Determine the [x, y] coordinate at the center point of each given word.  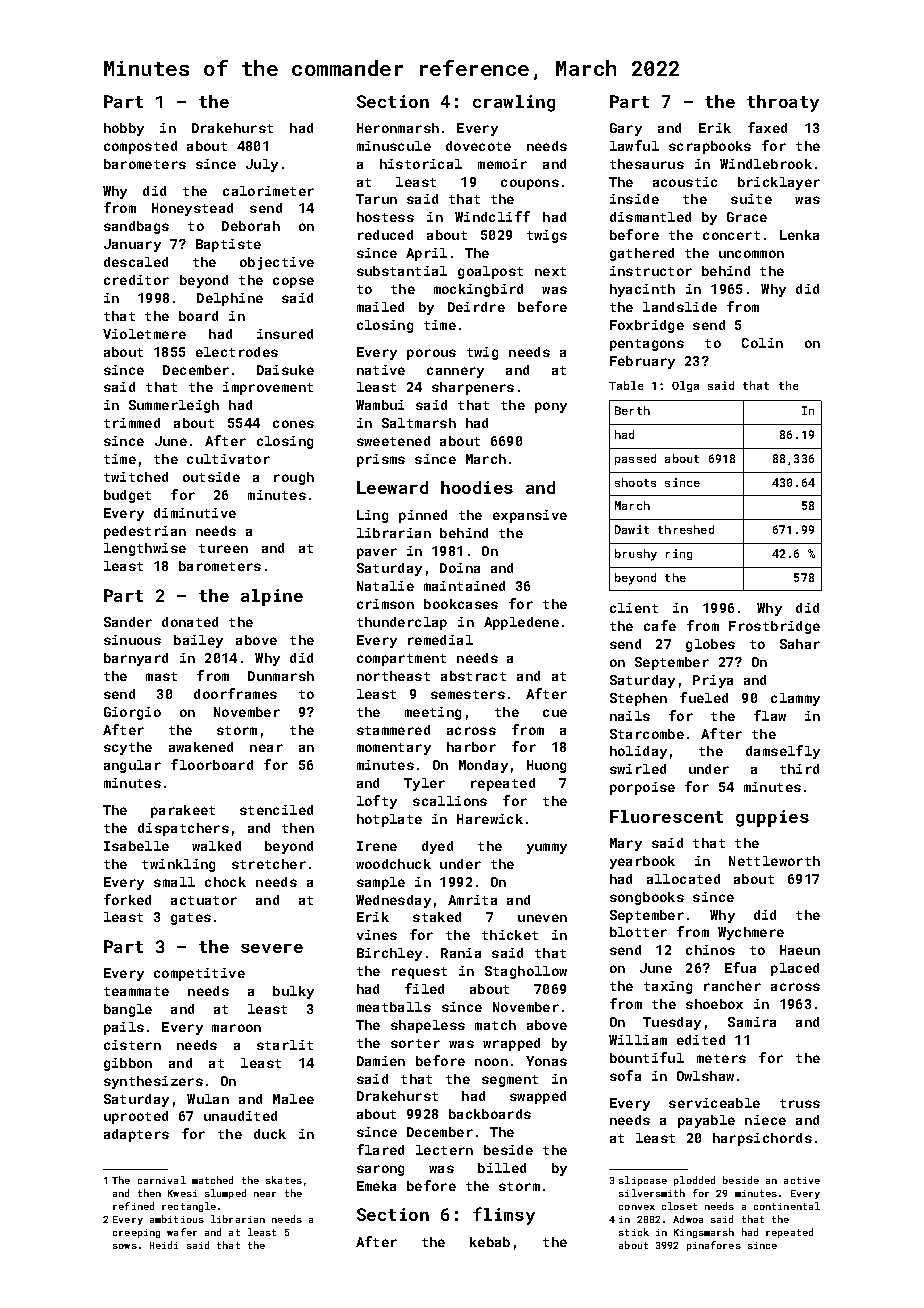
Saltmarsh [419, 423]
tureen [223, 548]
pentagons [647, 345]
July [262, 165]
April [426, 254]
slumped [225, 1194]
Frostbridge [774, 627]
